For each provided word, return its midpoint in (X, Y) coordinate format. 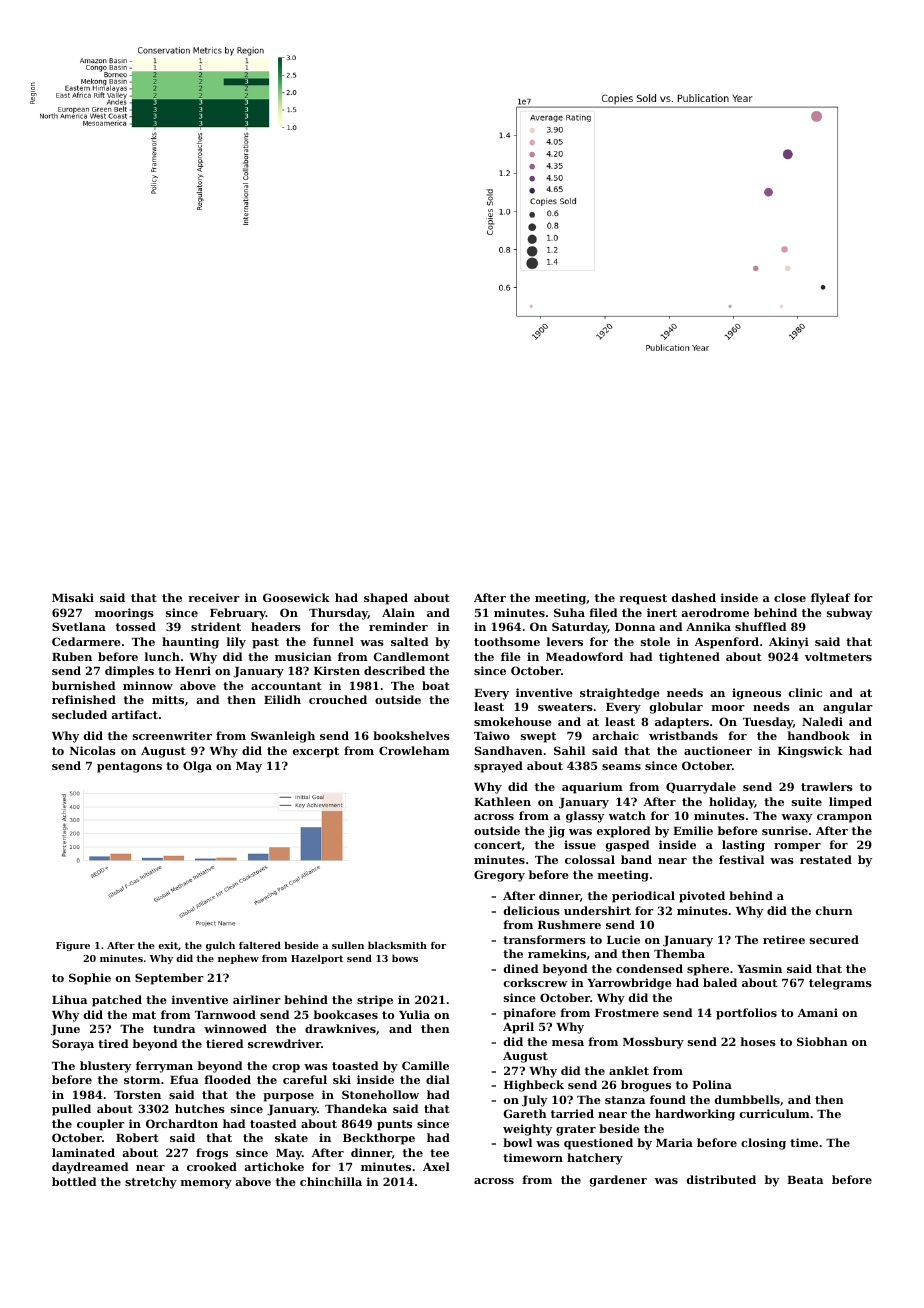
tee (439, 1153)
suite (807, 801)
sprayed (498, 767)
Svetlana (79, 626)
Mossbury (653, 1043)
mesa (568, 1043)
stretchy (151, 1183)
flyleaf (830, 599)
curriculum (775, 1113)
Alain (398, 612)
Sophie (90, 979)
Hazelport (317, 959)
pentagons (129, 767)
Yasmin (759, 968)
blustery (105, 1067)
